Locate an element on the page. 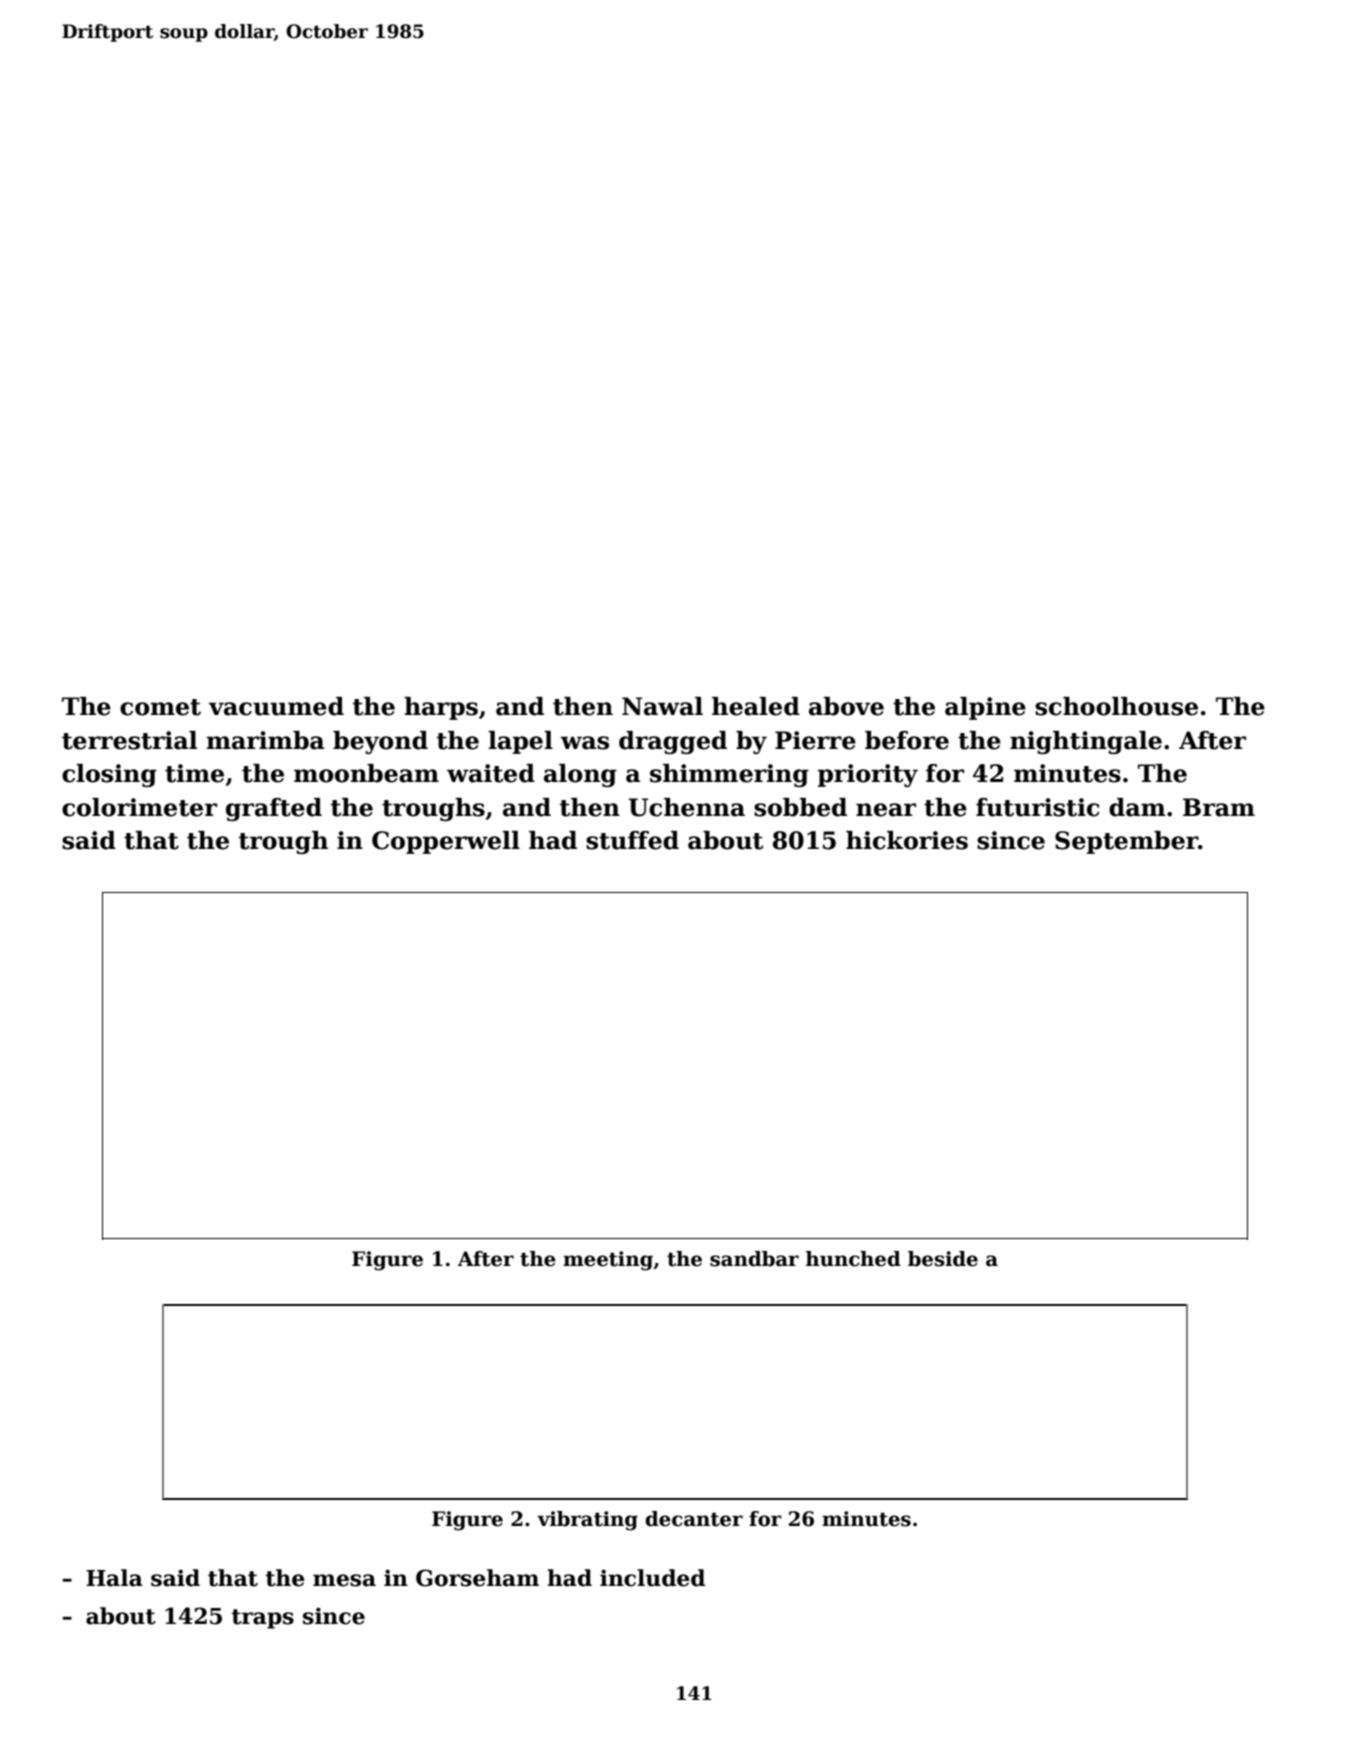 Image resolution: width=1350 pixels, height=1747 pixels. alpine is located at coordinates (985, 708).
